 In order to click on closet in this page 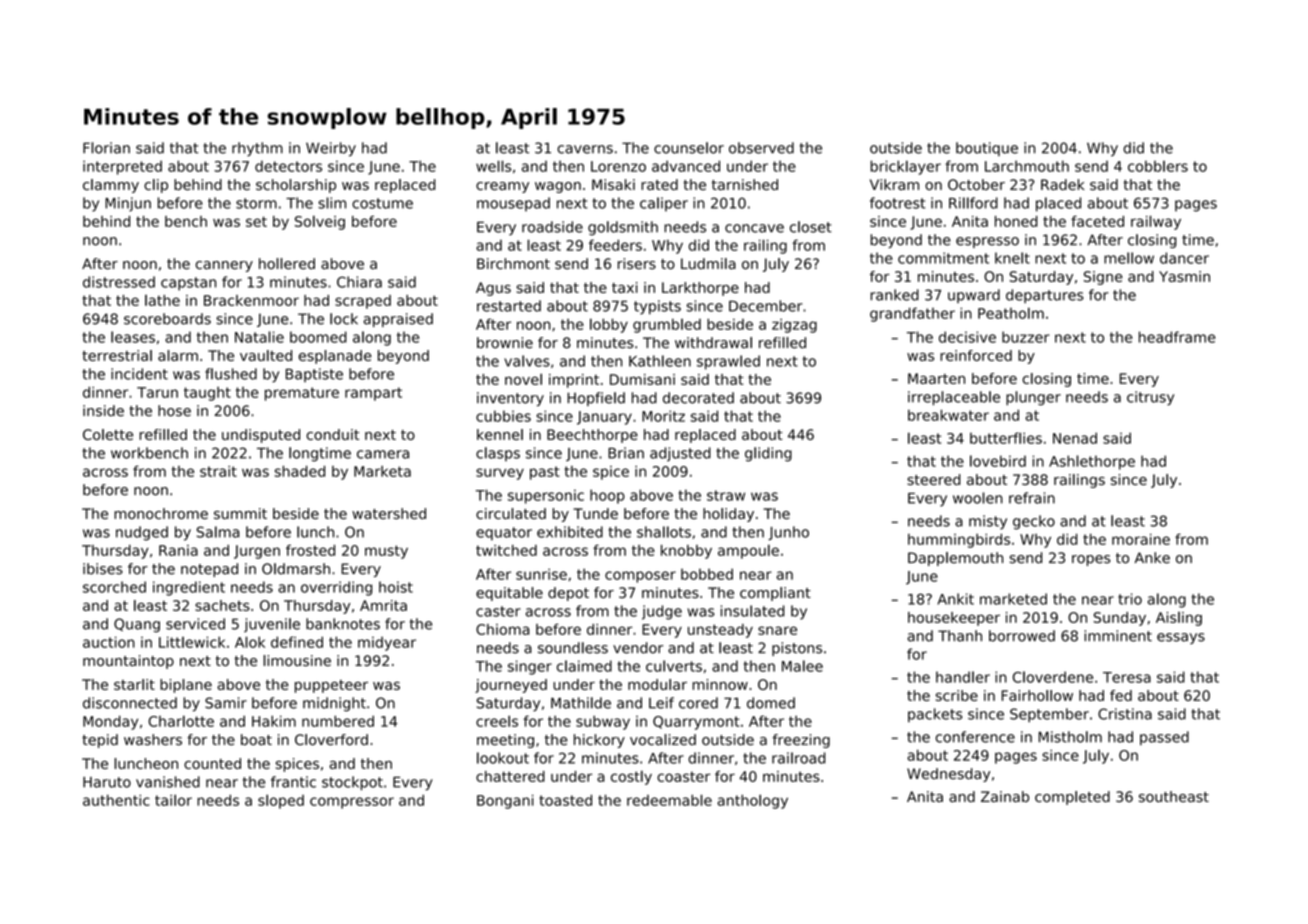, I will do `click(811, 227)`.
